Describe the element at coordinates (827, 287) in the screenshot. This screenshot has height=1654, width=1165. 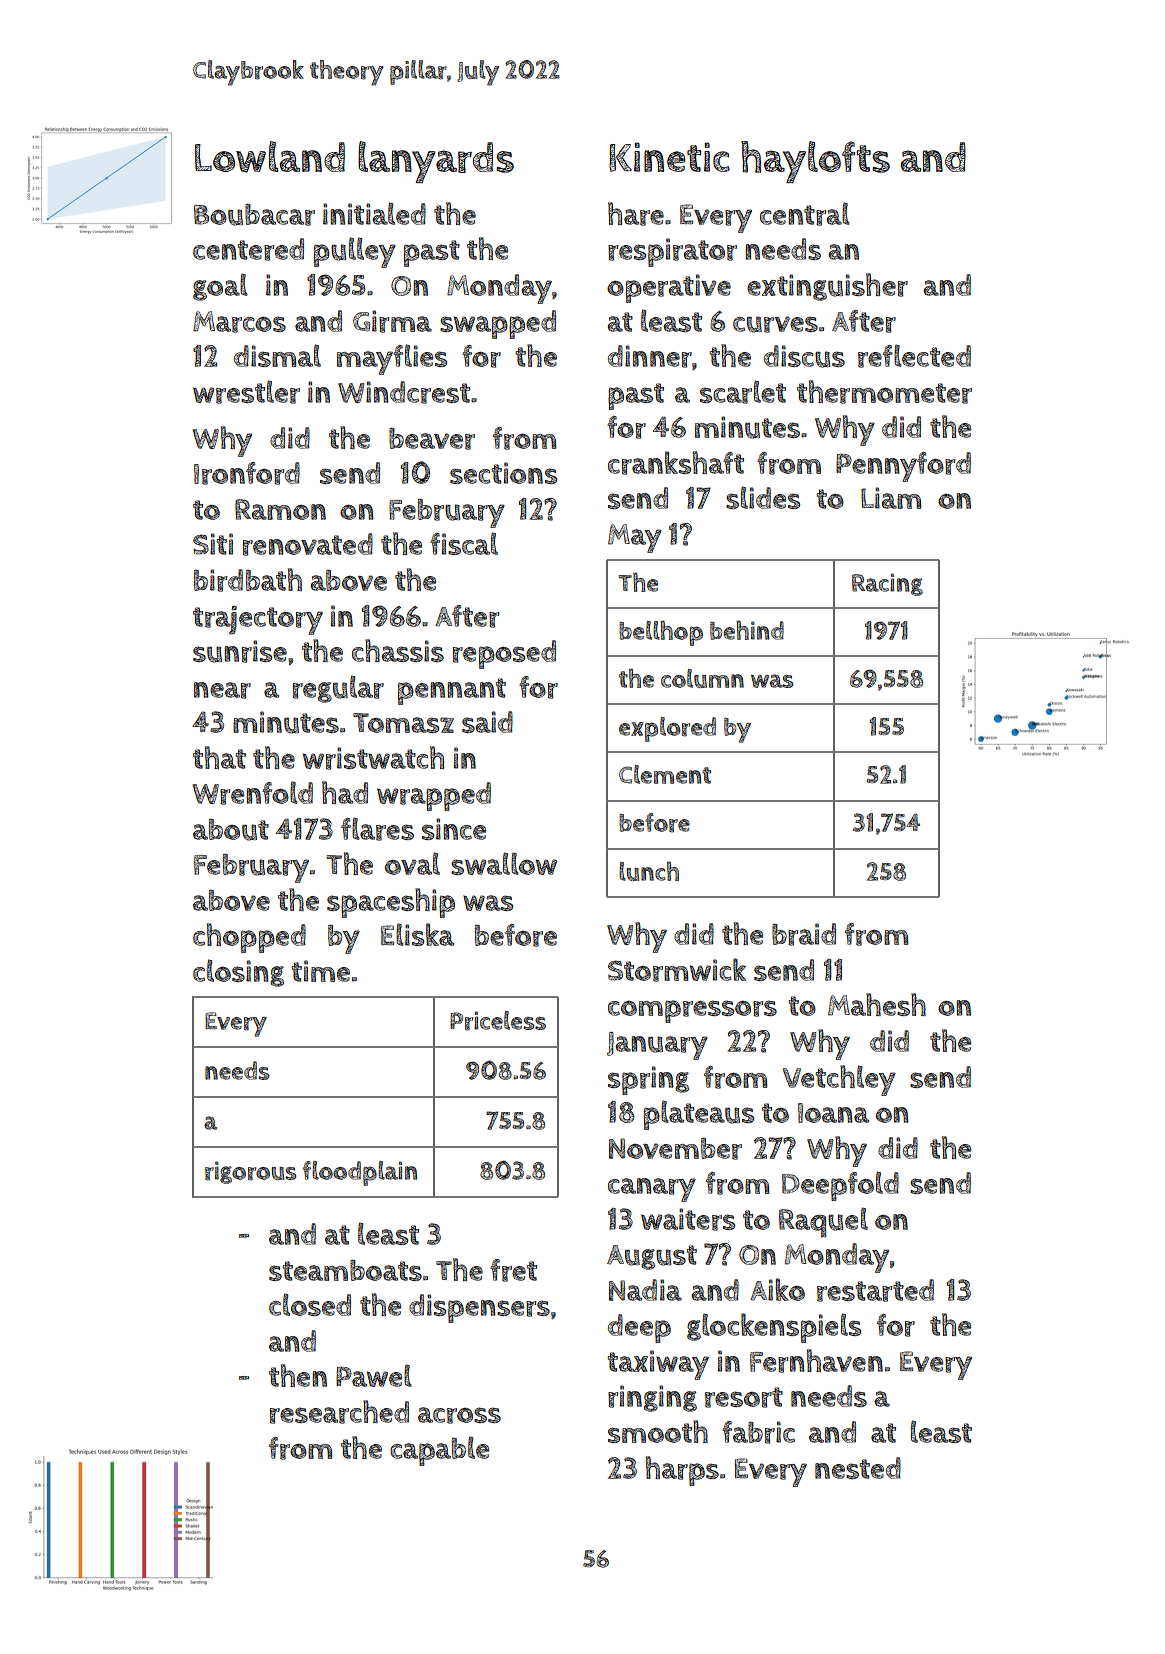
I see `extinguisher` at that location.
